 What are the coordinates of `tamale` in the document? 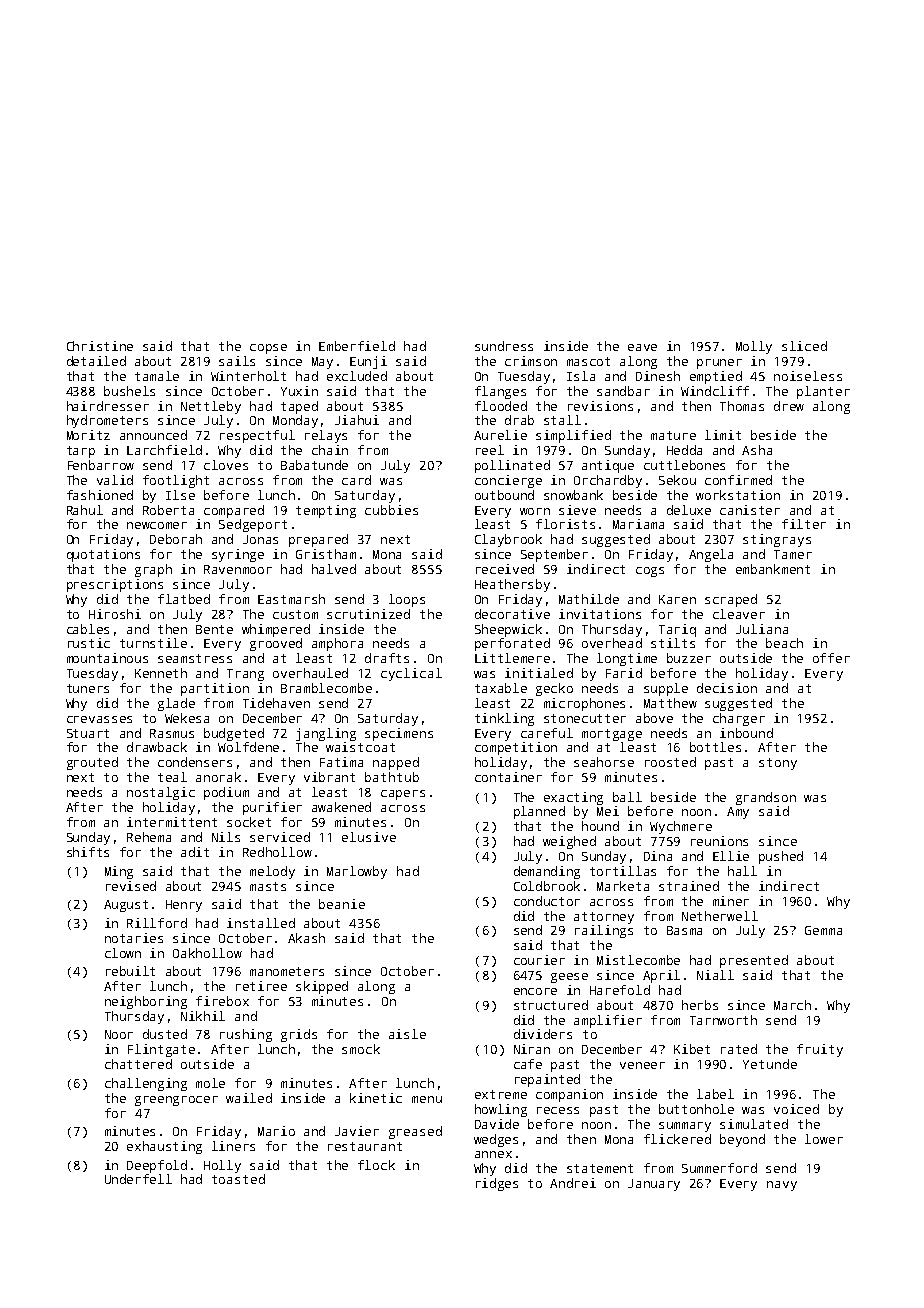 It's located at (157, 376).
